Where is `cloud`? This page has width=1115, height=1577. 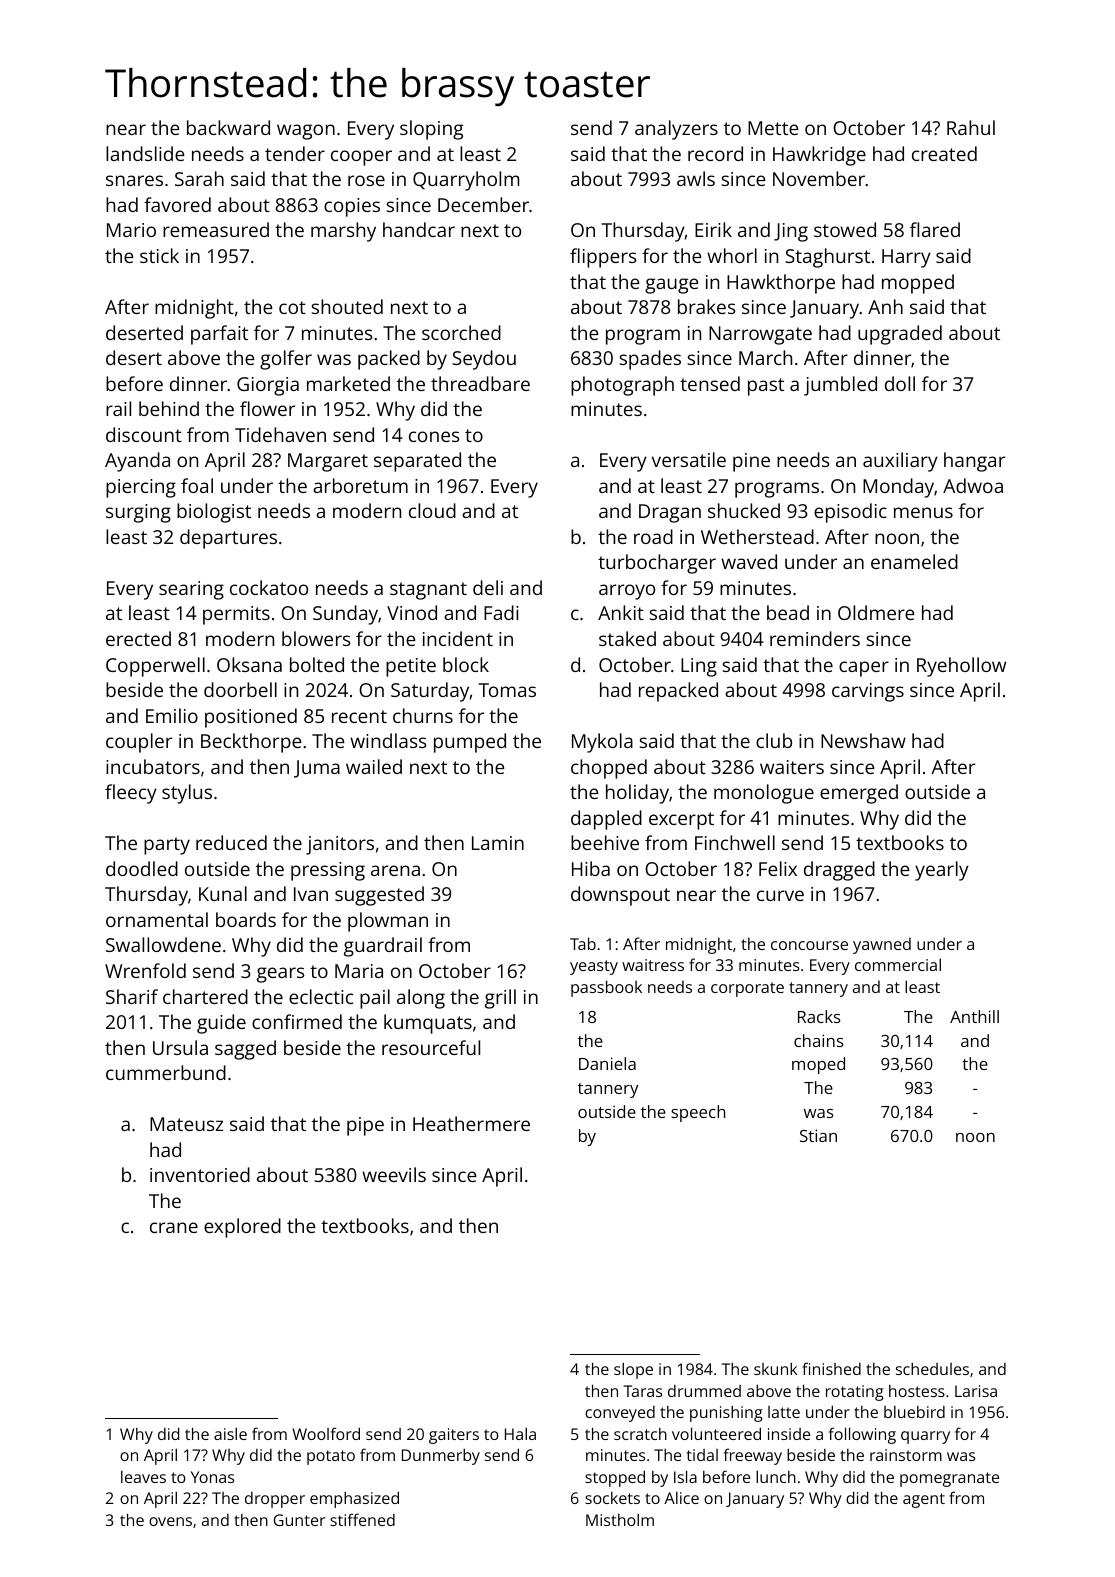
cloud is located at coordinates (432, 510).
